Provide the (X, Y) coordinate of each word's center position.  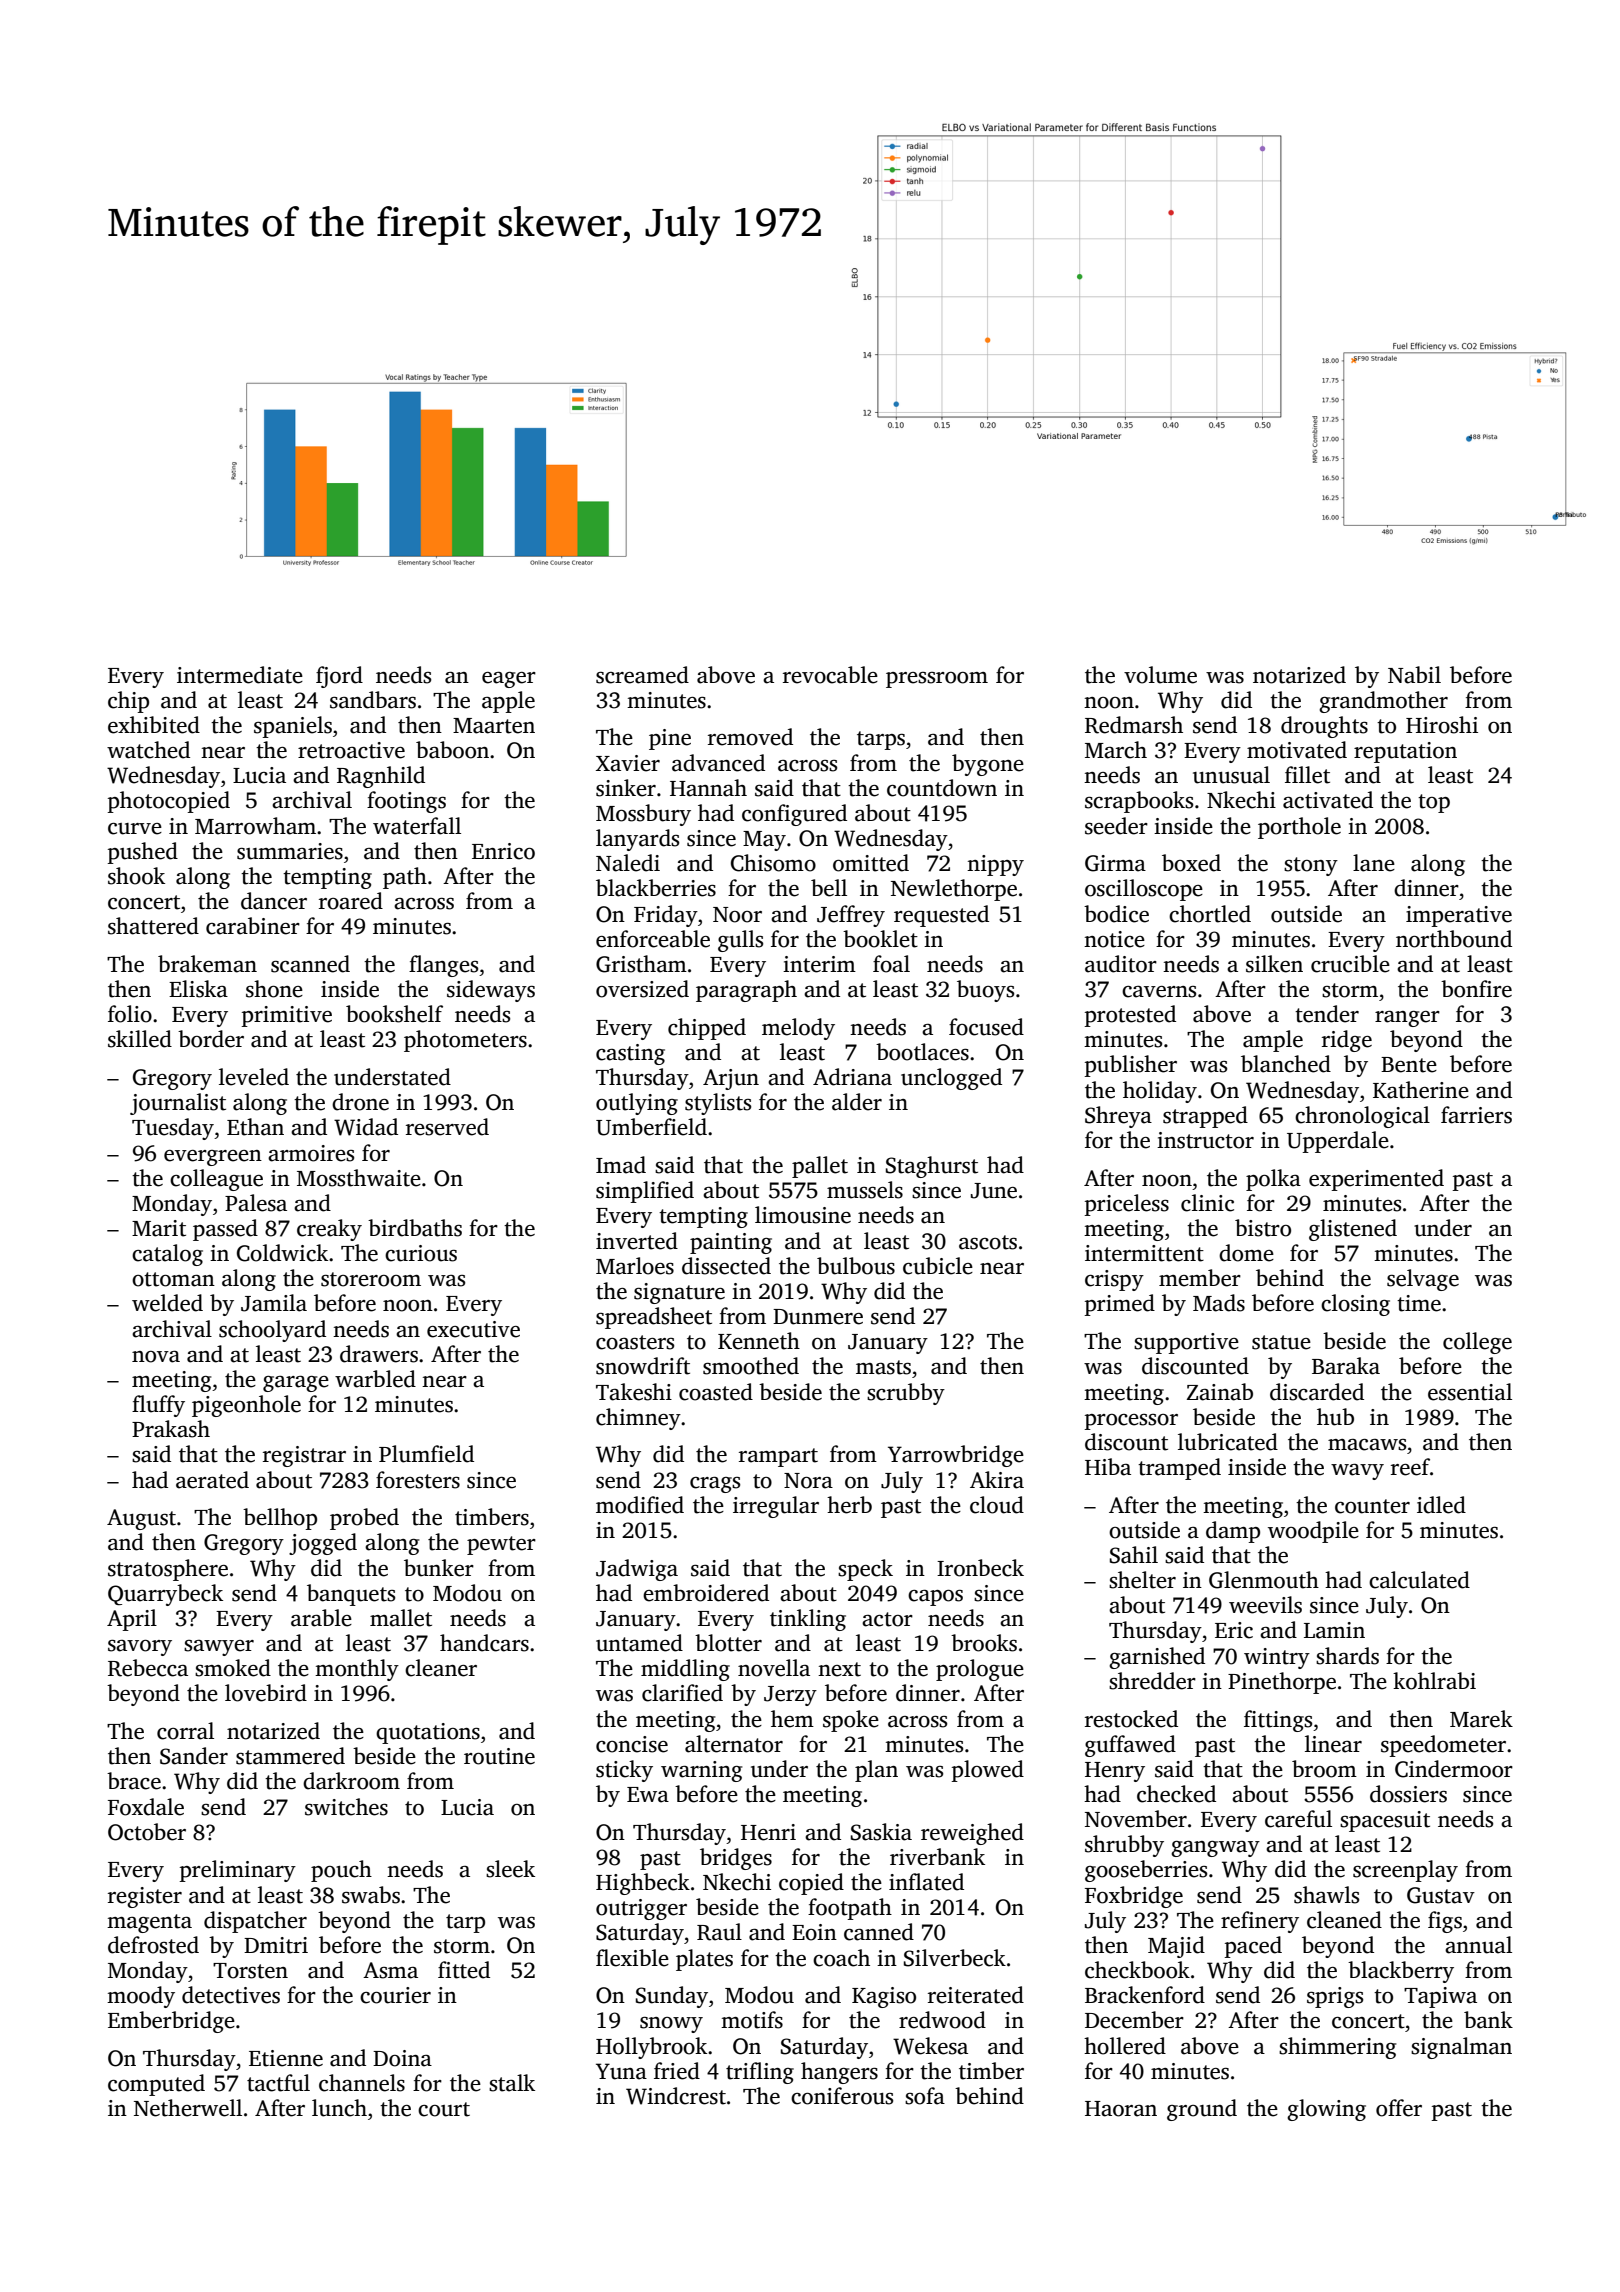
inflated (926, 1882)
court (444, 2109)
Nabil (1414, 675)
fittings (1278, 1721)
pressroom (937, 680)
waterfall (417, 826)
